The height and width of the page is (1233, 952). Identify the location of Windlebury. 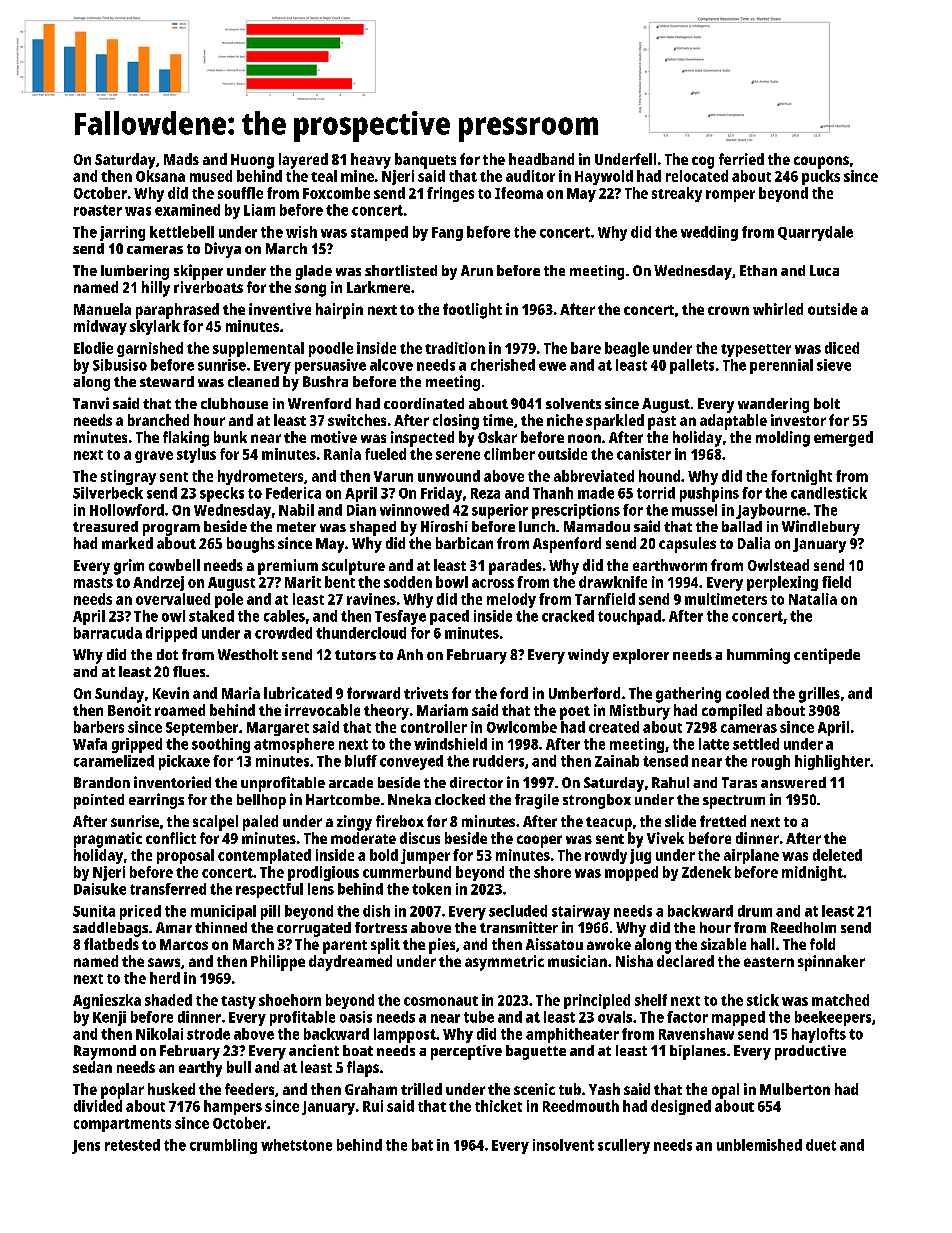
(821, 528).
